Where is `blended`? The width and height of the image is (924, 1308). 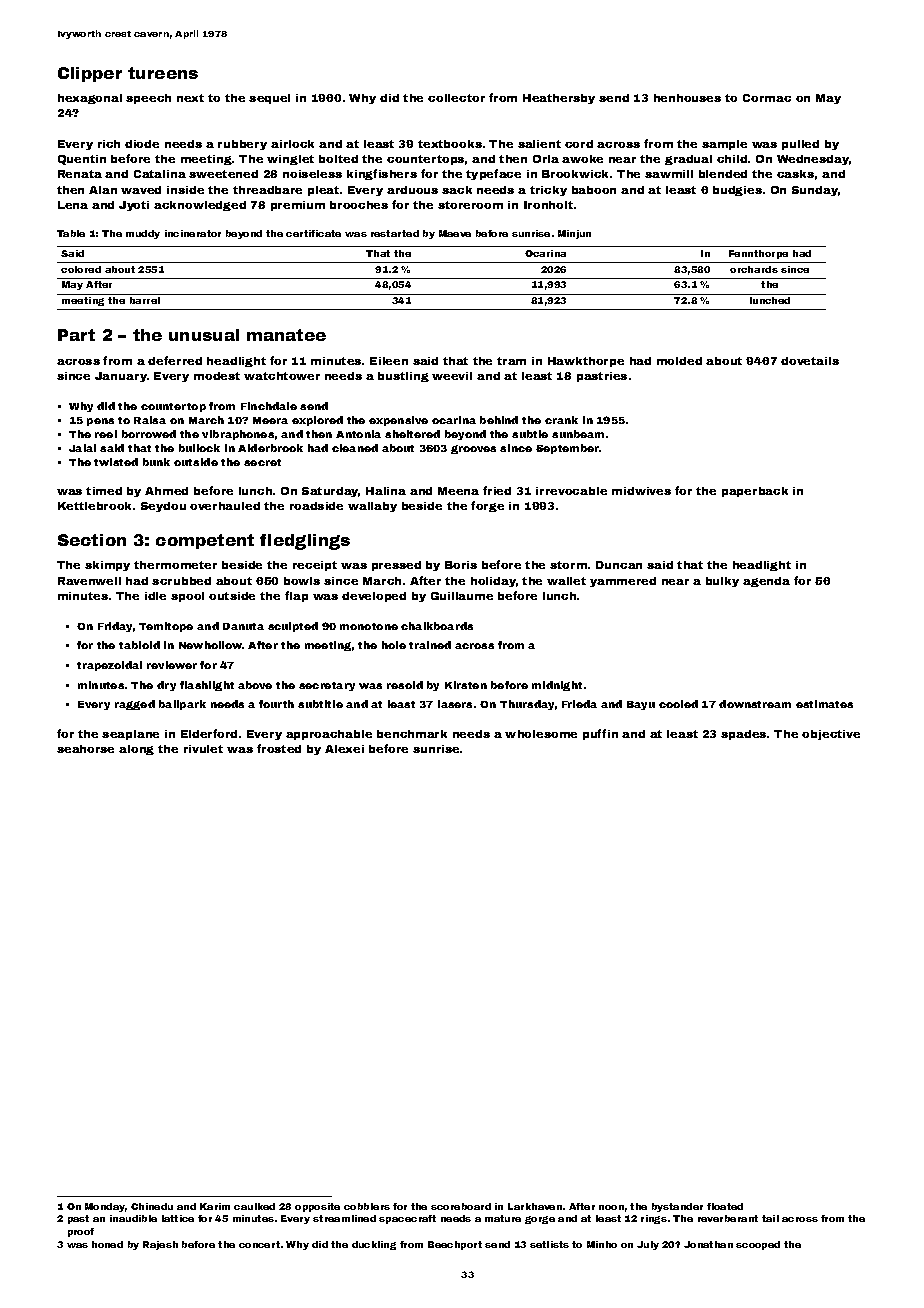 blended is located at coordinates (723, 174).
